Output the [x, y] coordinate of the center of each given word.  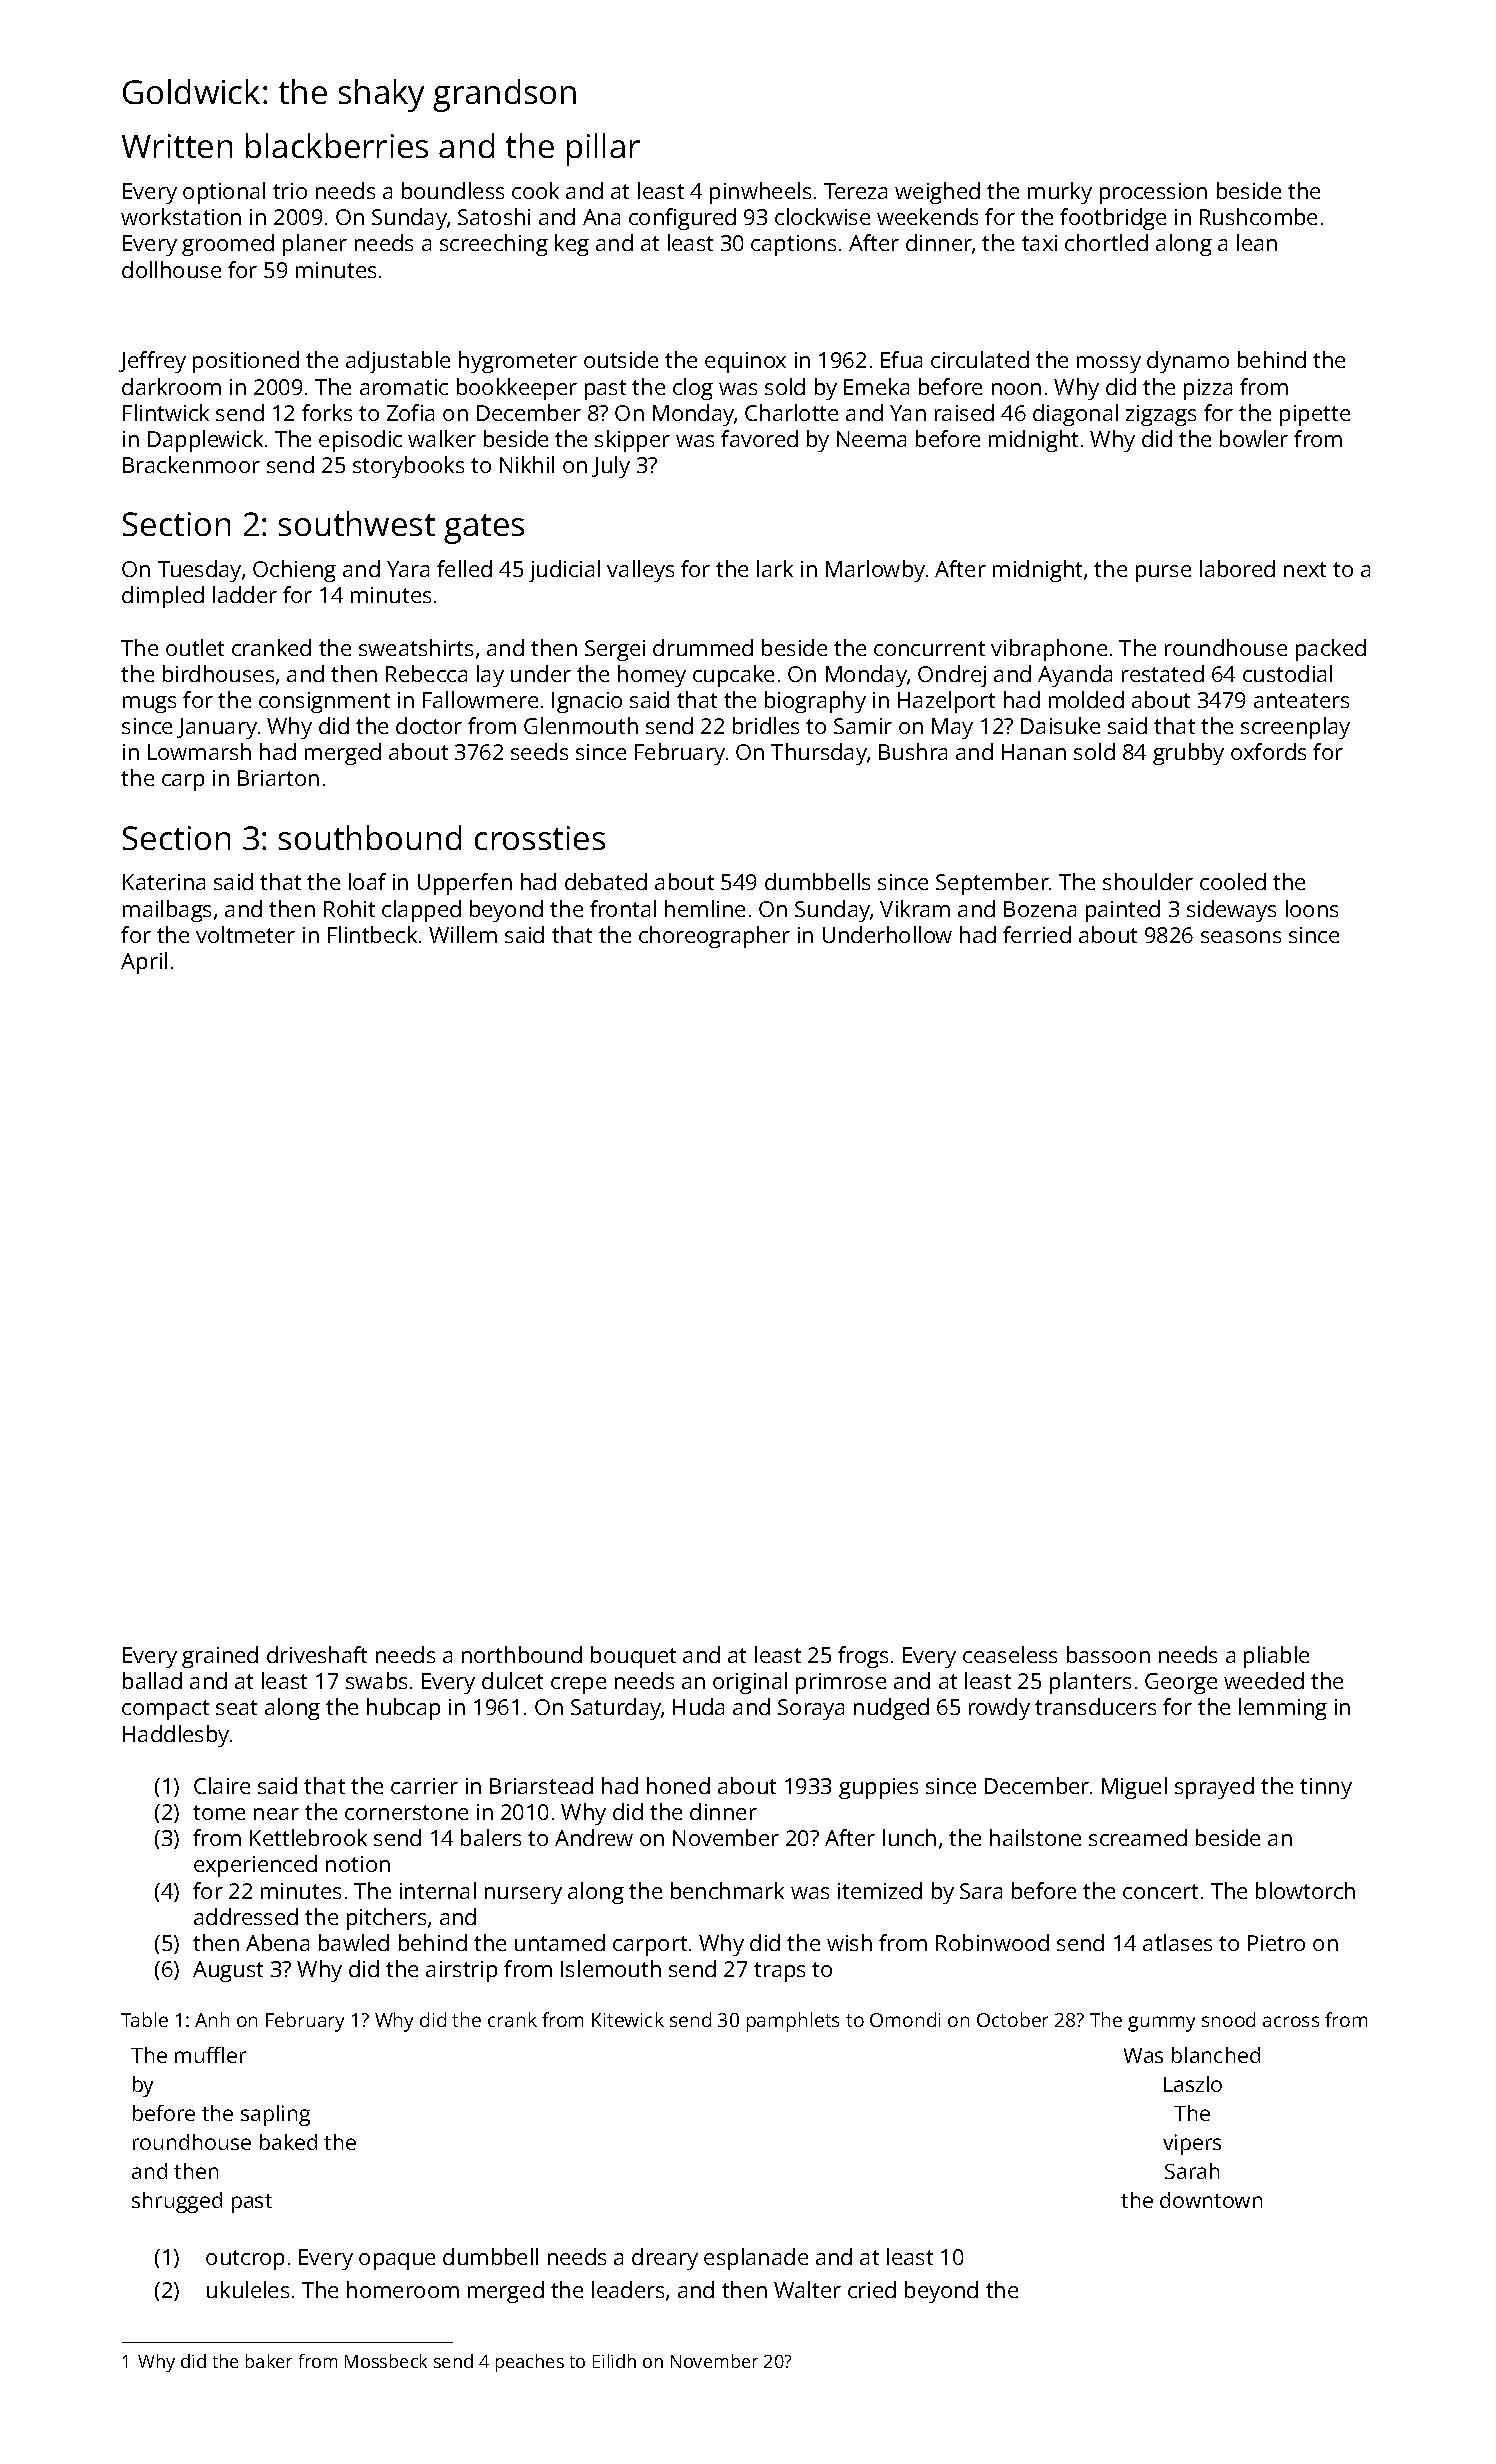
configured [682, 219]
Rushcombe [1258, 216]
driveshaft [317, 1654]
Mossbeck [386, 2361]
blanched [1216, 2055]
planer [315, 245]
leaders [628, 2289]
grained [220, 1657]
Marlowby [875, 571]
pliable [1276, 1657]
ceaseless [1010, 1654]
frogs [863, 1657]
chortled [1106, 242]
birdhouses [218, 673]
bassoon [1108, 1654]
